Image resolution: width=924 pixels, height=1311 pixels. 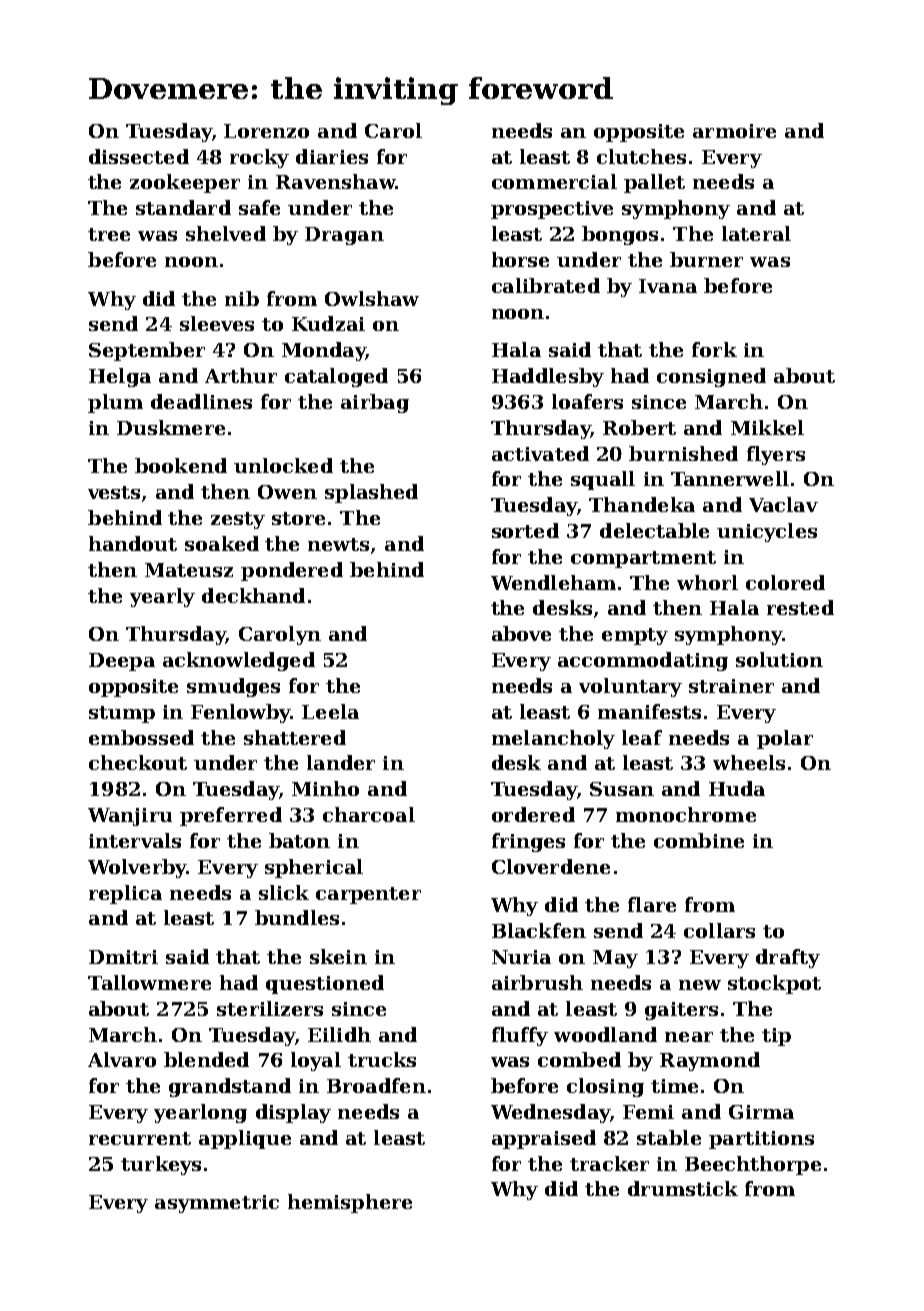 What do you see at coordinates (756, 233) in the screenshot?
I see `lateral` at bounding box center [756, 233].
